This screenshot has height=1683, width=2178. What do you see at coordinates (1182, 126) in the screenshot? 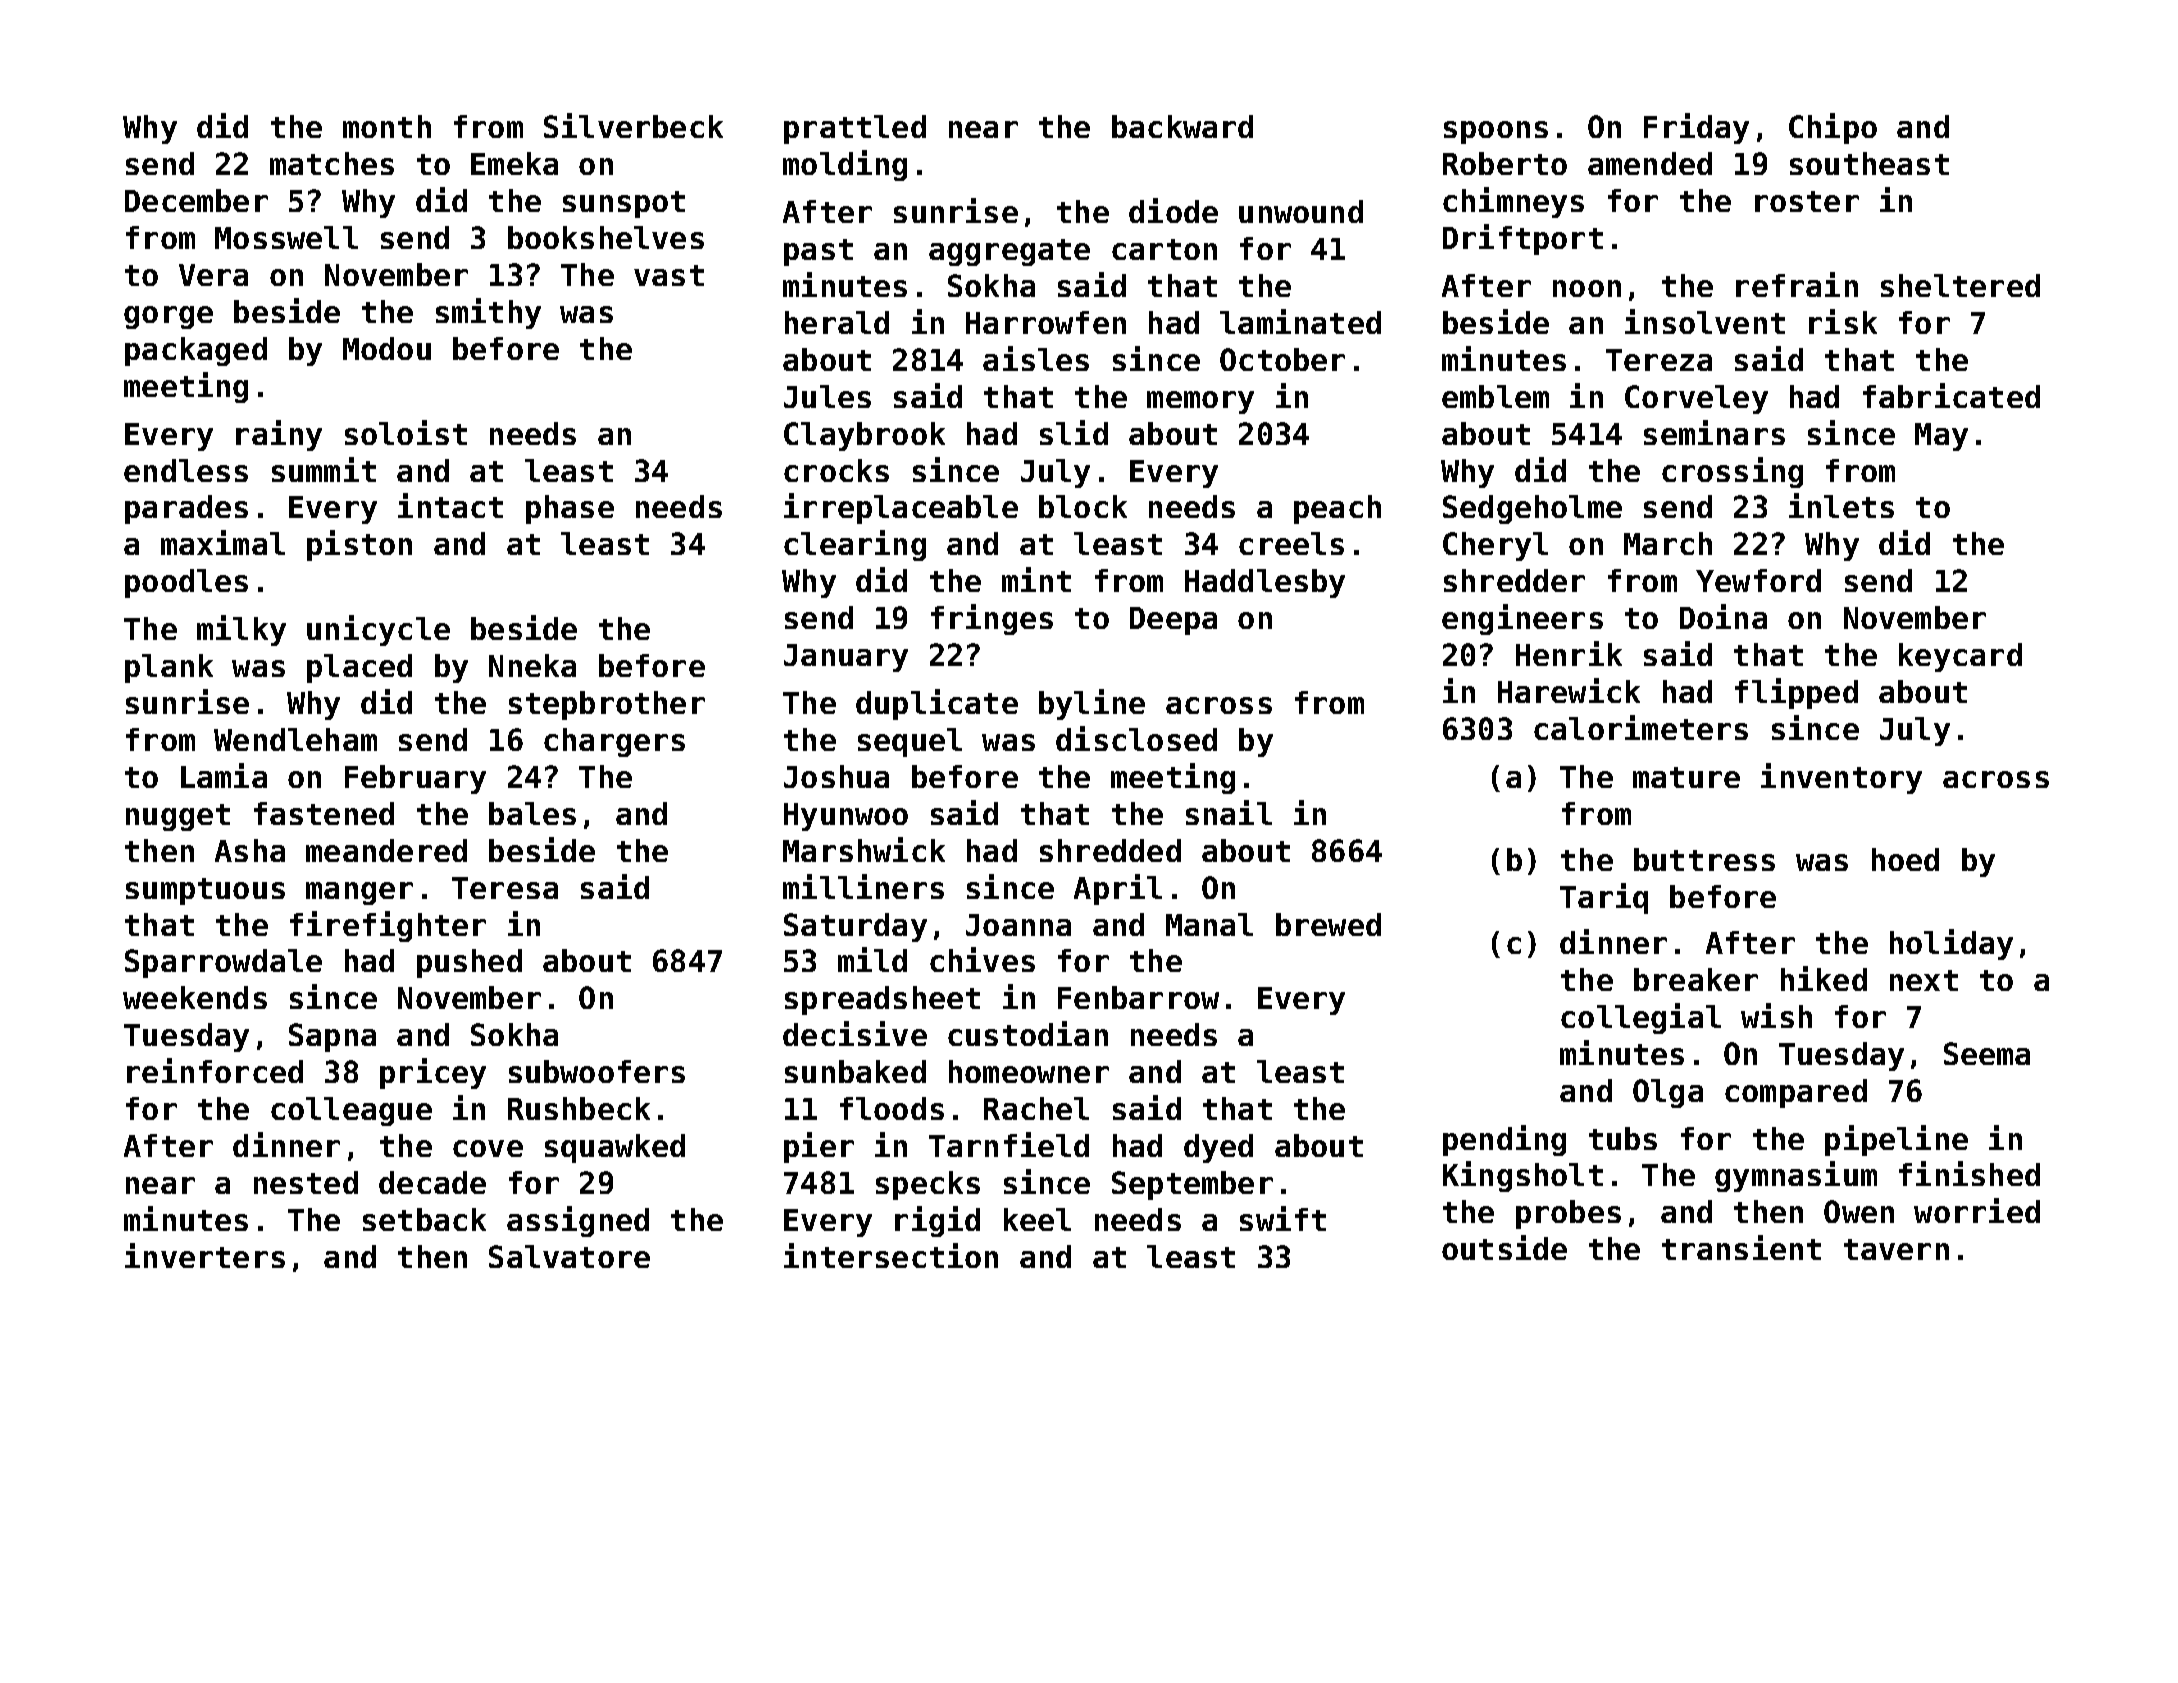
I see `backward` at bounding box center [1182, 126].
